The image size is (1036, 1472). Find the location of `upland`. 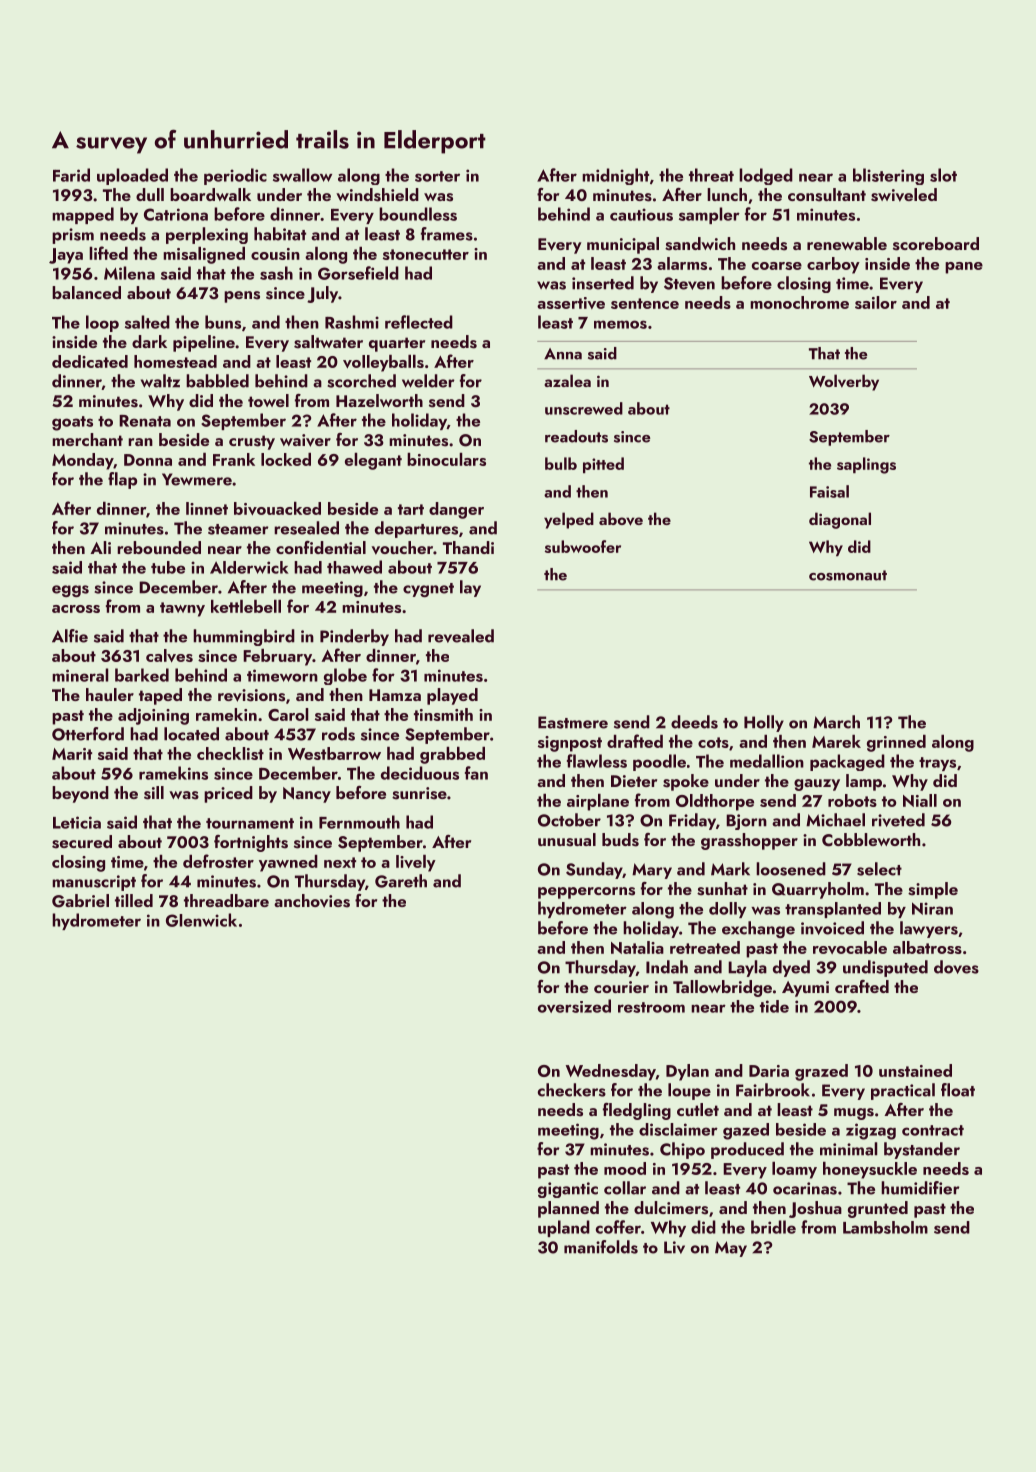

upland is located at coordinates (564, 1228).
